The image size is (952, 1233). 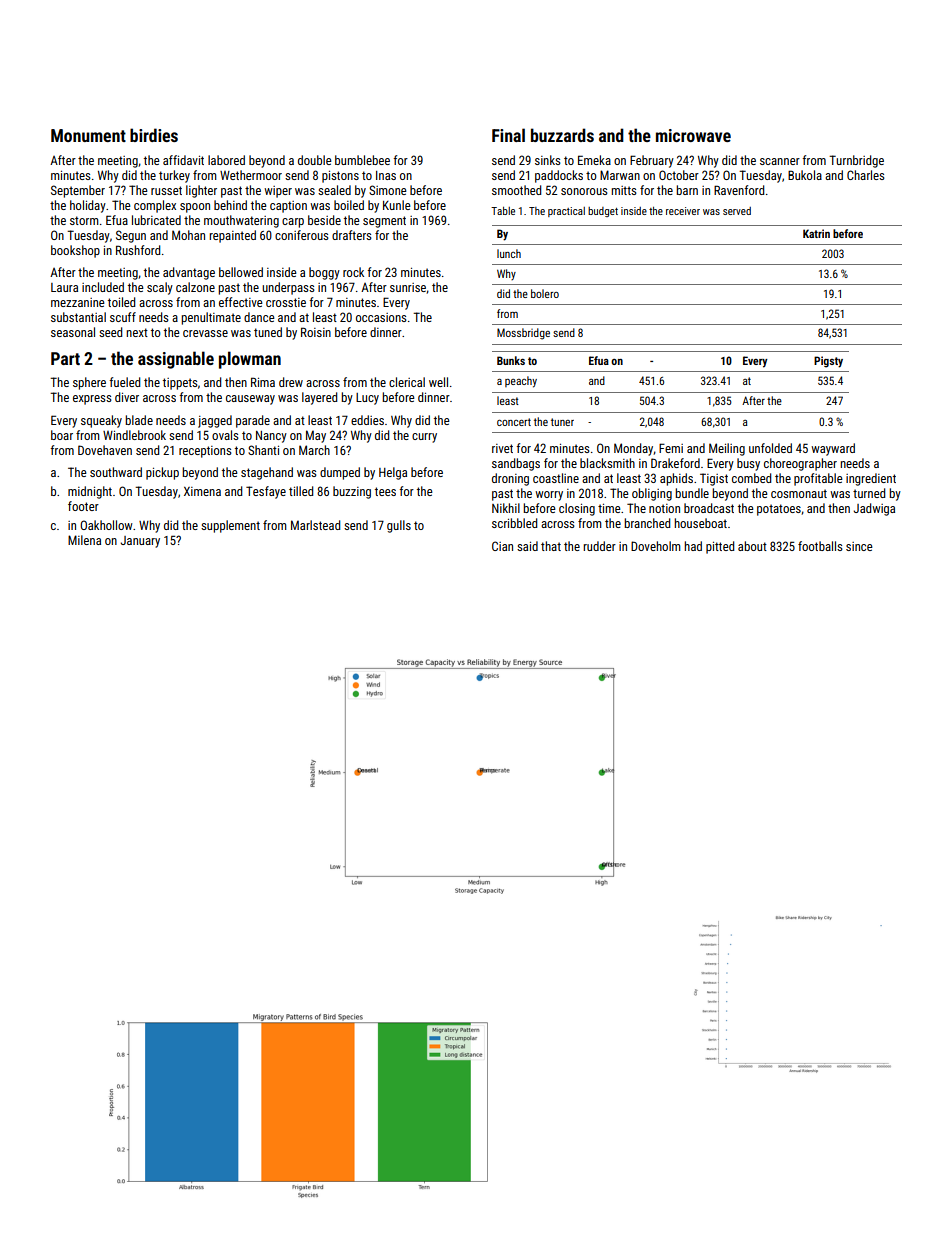 I want to click on Doveholm, so click(x=656, y=546).
